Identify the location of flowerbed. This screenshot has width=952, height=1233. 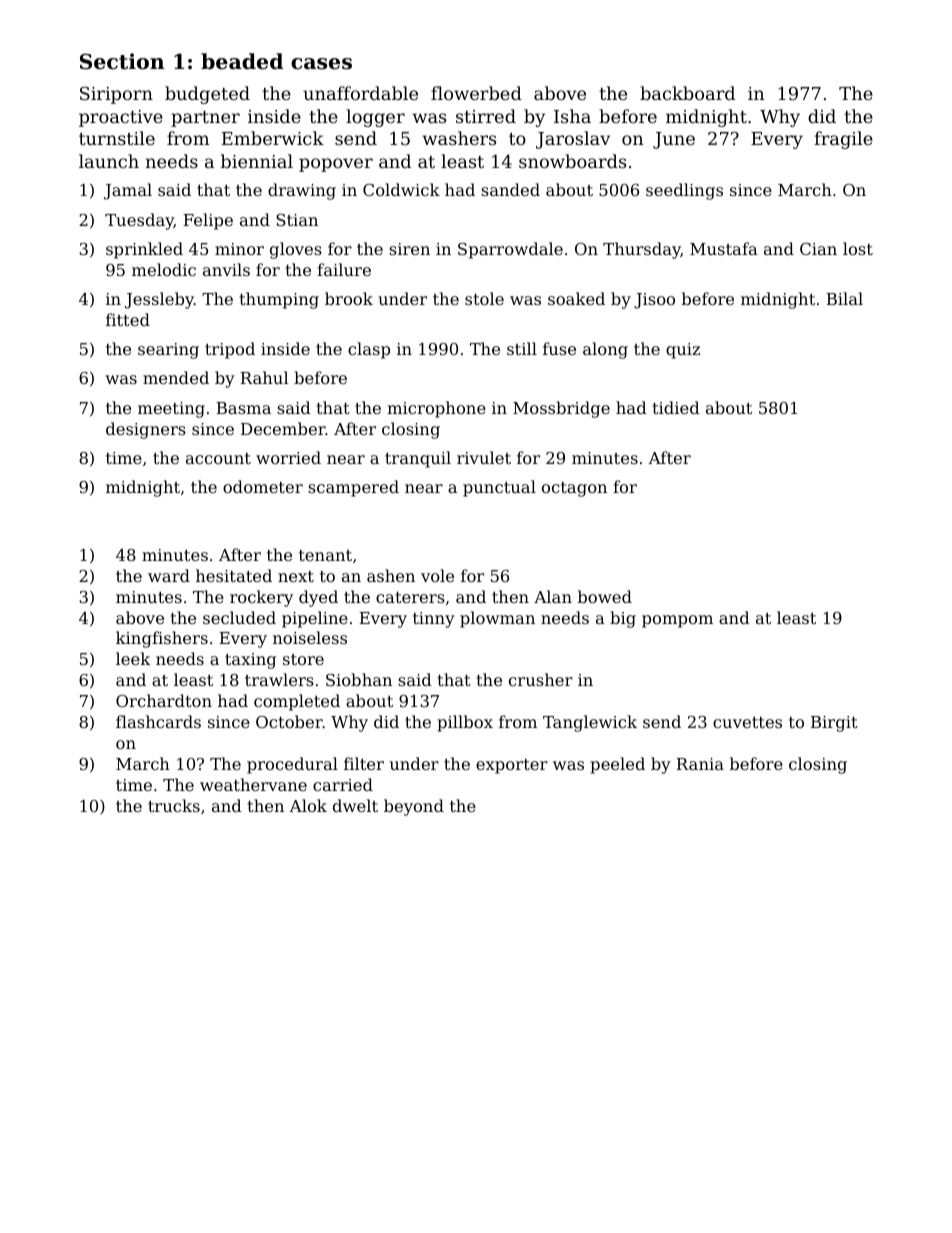
(476, 93).
